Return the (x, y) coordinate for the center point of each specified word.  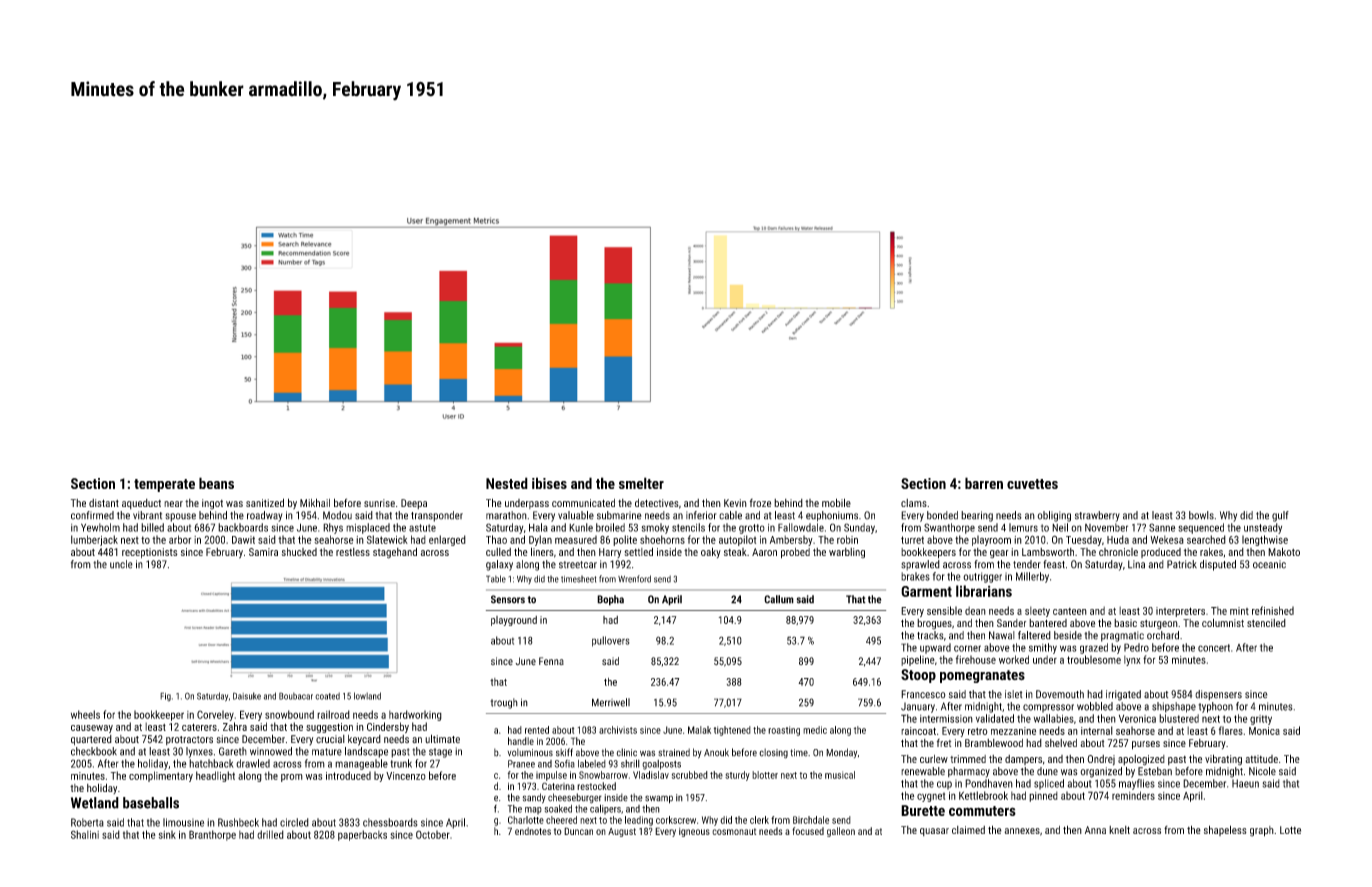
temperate (164, 485)
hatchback (211, 763)
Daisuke (247, 696)
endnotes (533, 831)
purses (1146, 745)
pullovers (611, 641)
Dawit (243, 540)
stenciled (1266, 623)
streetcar (578, 565)
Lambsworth (1048, 552)
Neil (1060, 527)
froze (760, 503)
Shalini (85, 834)
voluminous (530, 752)
